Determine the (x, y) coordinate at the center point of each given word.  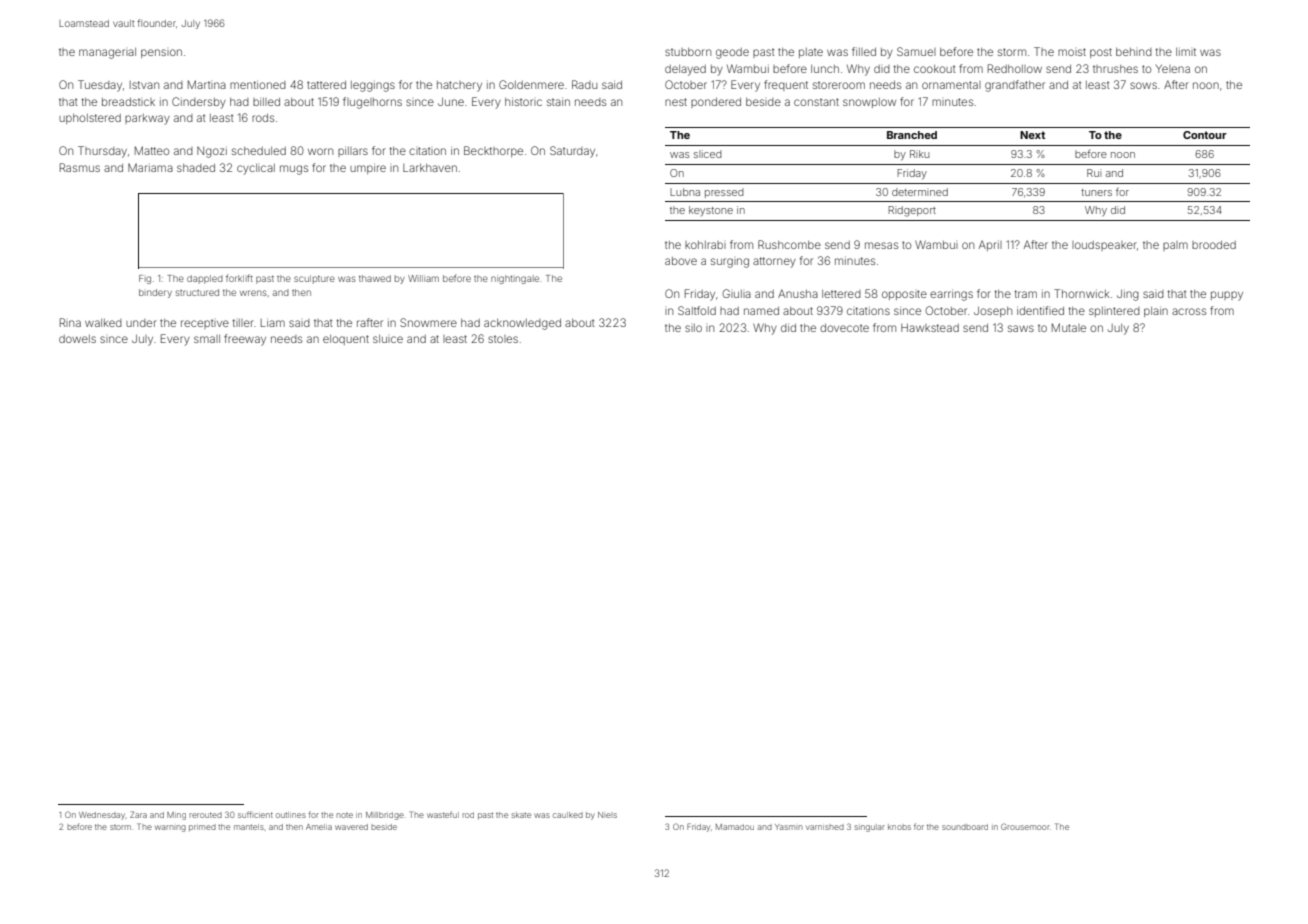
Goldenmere (531, 84)
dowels (77, 339)
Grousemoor (1025, 826)
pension (161, 53)
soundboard (965, 827)
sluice (388, 339)
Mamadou (735, 827)
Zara (138, 814)
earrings (951, 295)
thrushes (1115, 69)
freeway (245, 340)
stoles (503, 339)
